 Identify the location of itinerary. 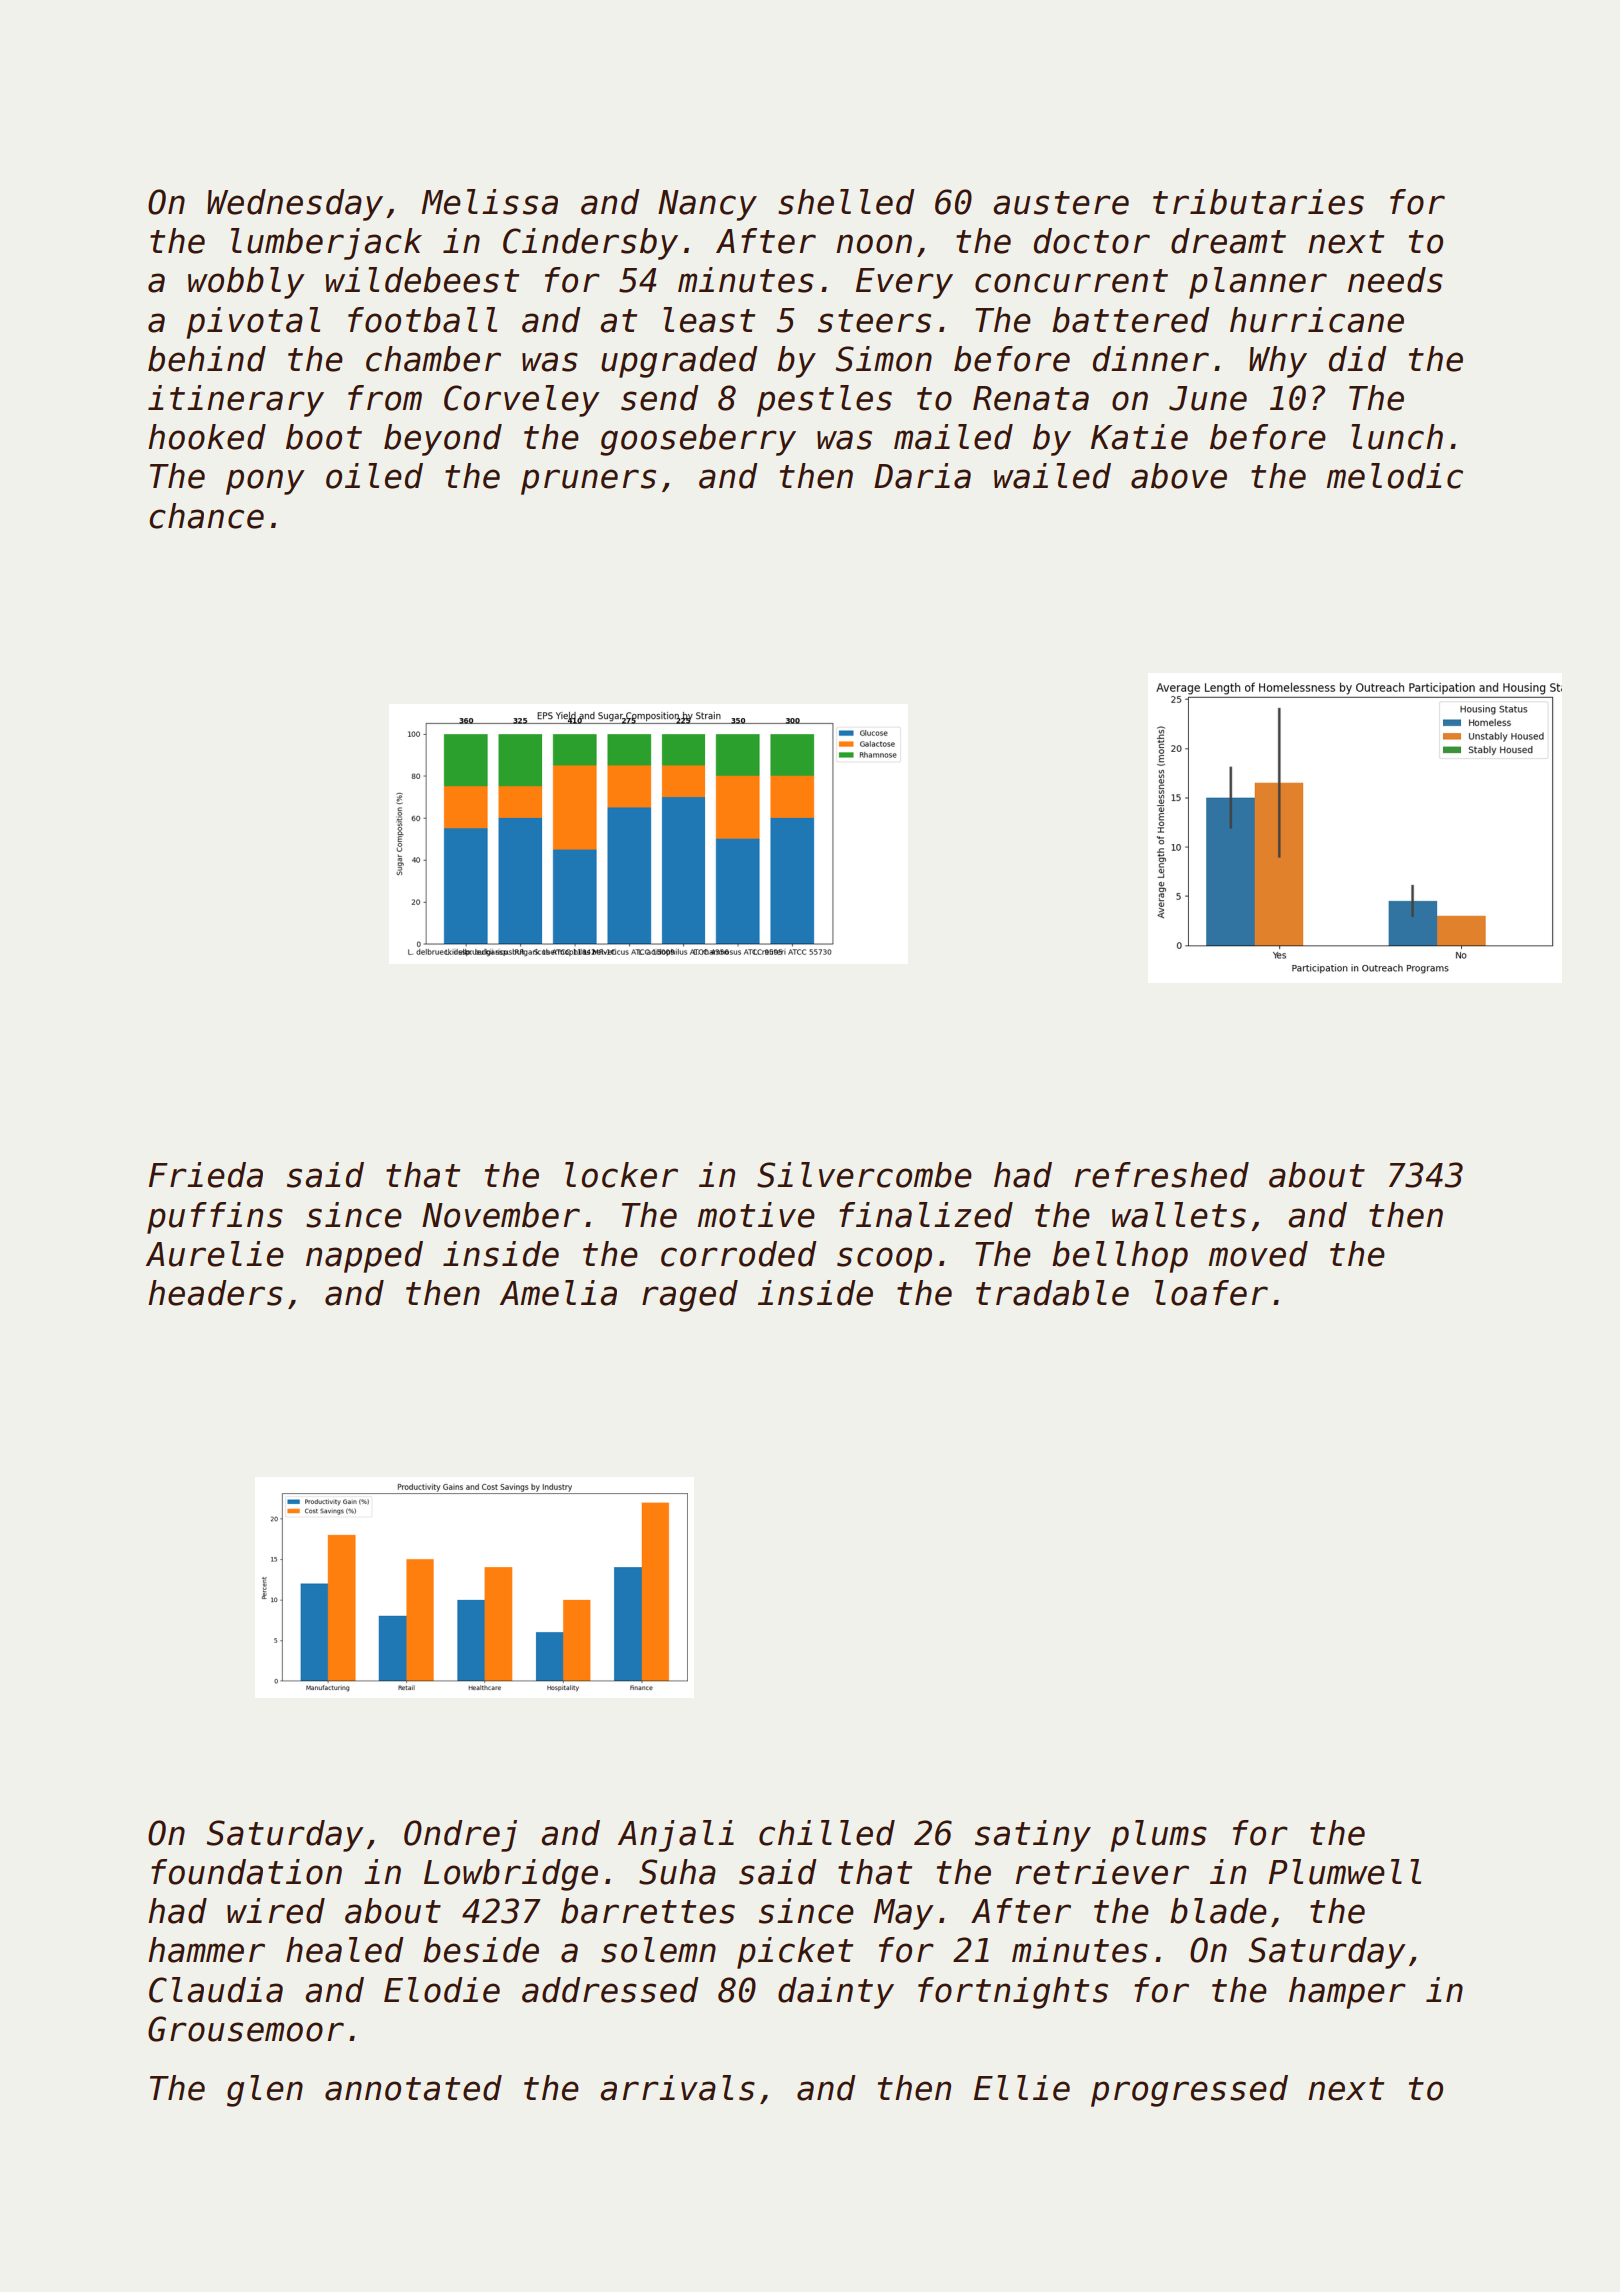
(236, 401).
